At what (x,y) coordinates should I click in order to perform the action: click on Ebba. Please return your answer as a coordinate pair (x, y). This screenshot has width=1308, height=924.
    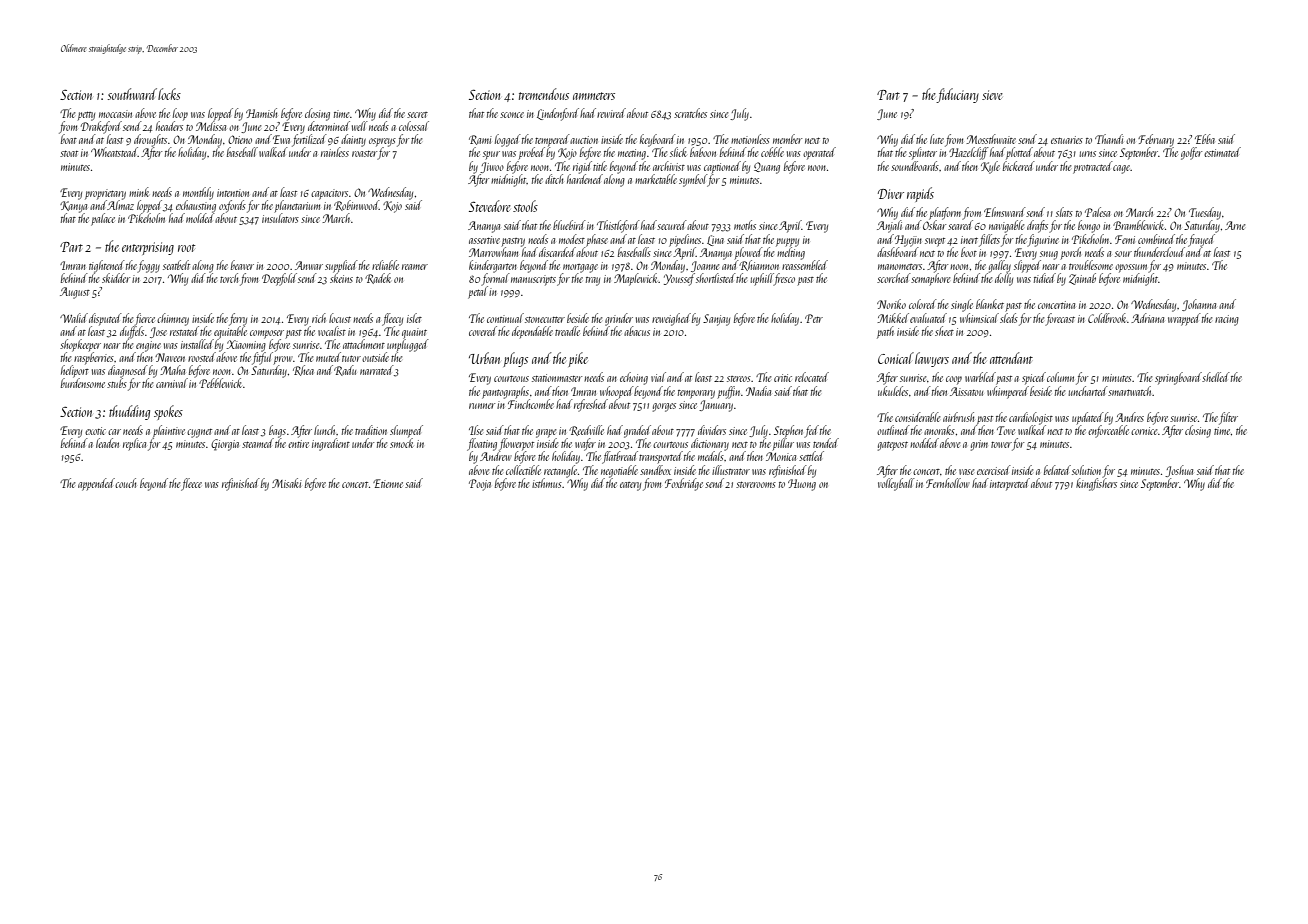
    Looking at the image, I should click on (1205, 139).
